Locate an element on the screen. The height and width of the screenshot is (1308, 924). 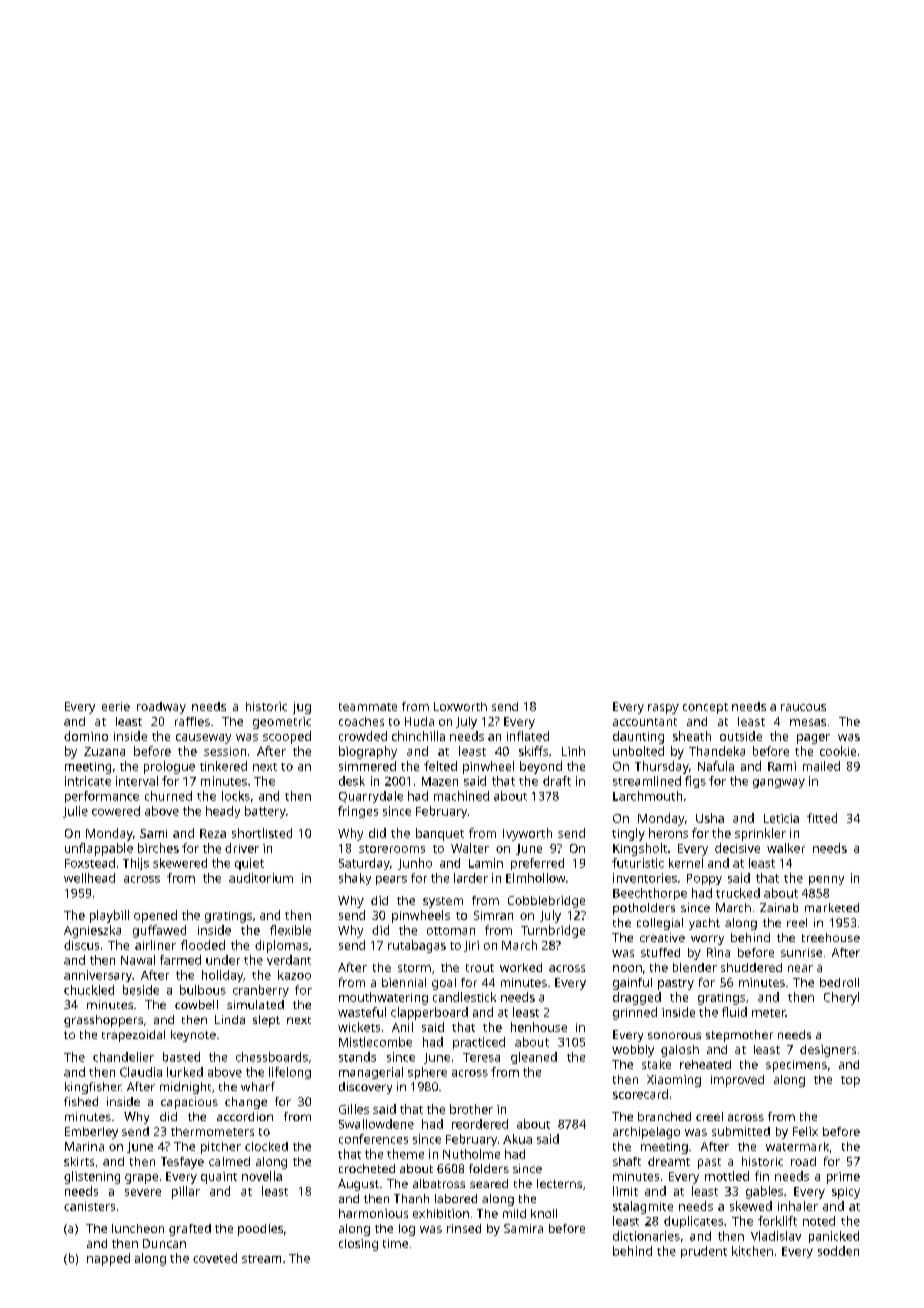
dictionaries is located at coordinates (646, 1236).
